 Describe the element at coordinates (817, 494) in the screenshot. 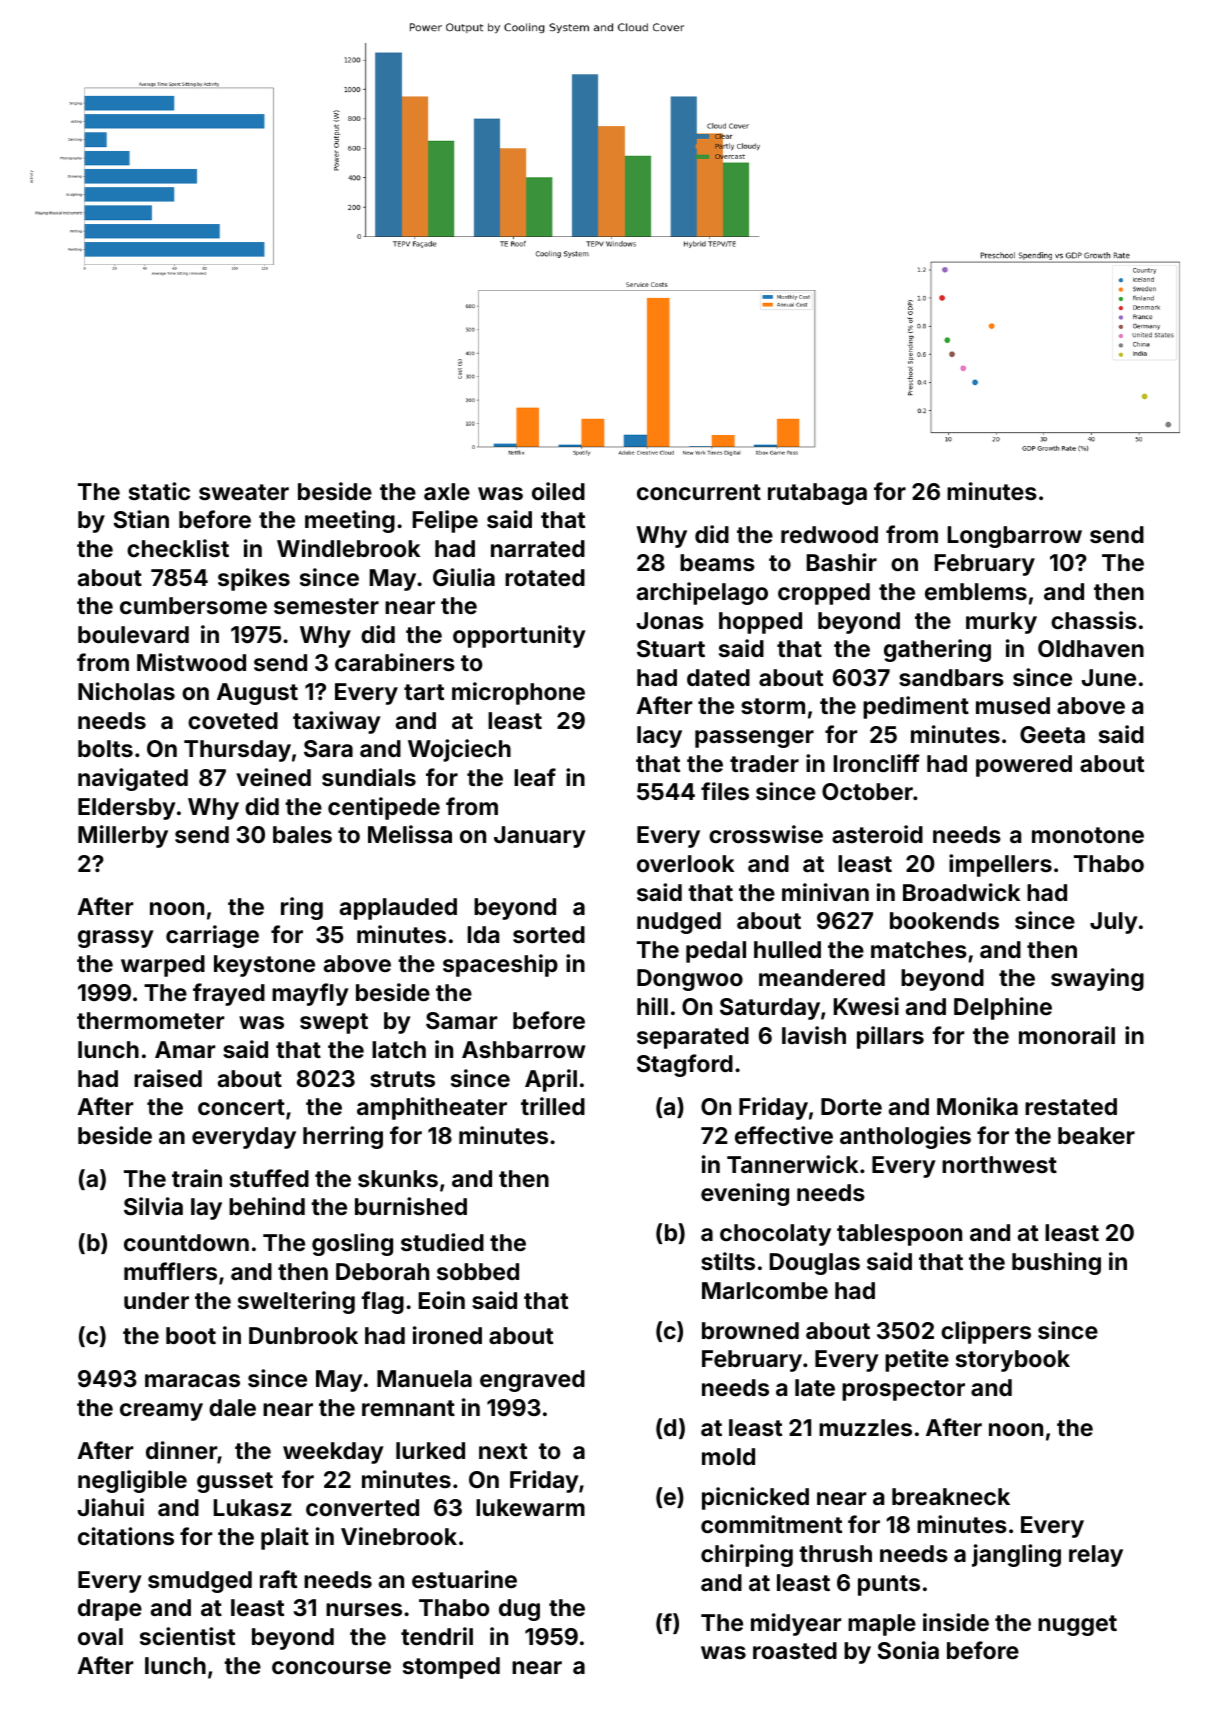

I see `rutabaga` at that location.
